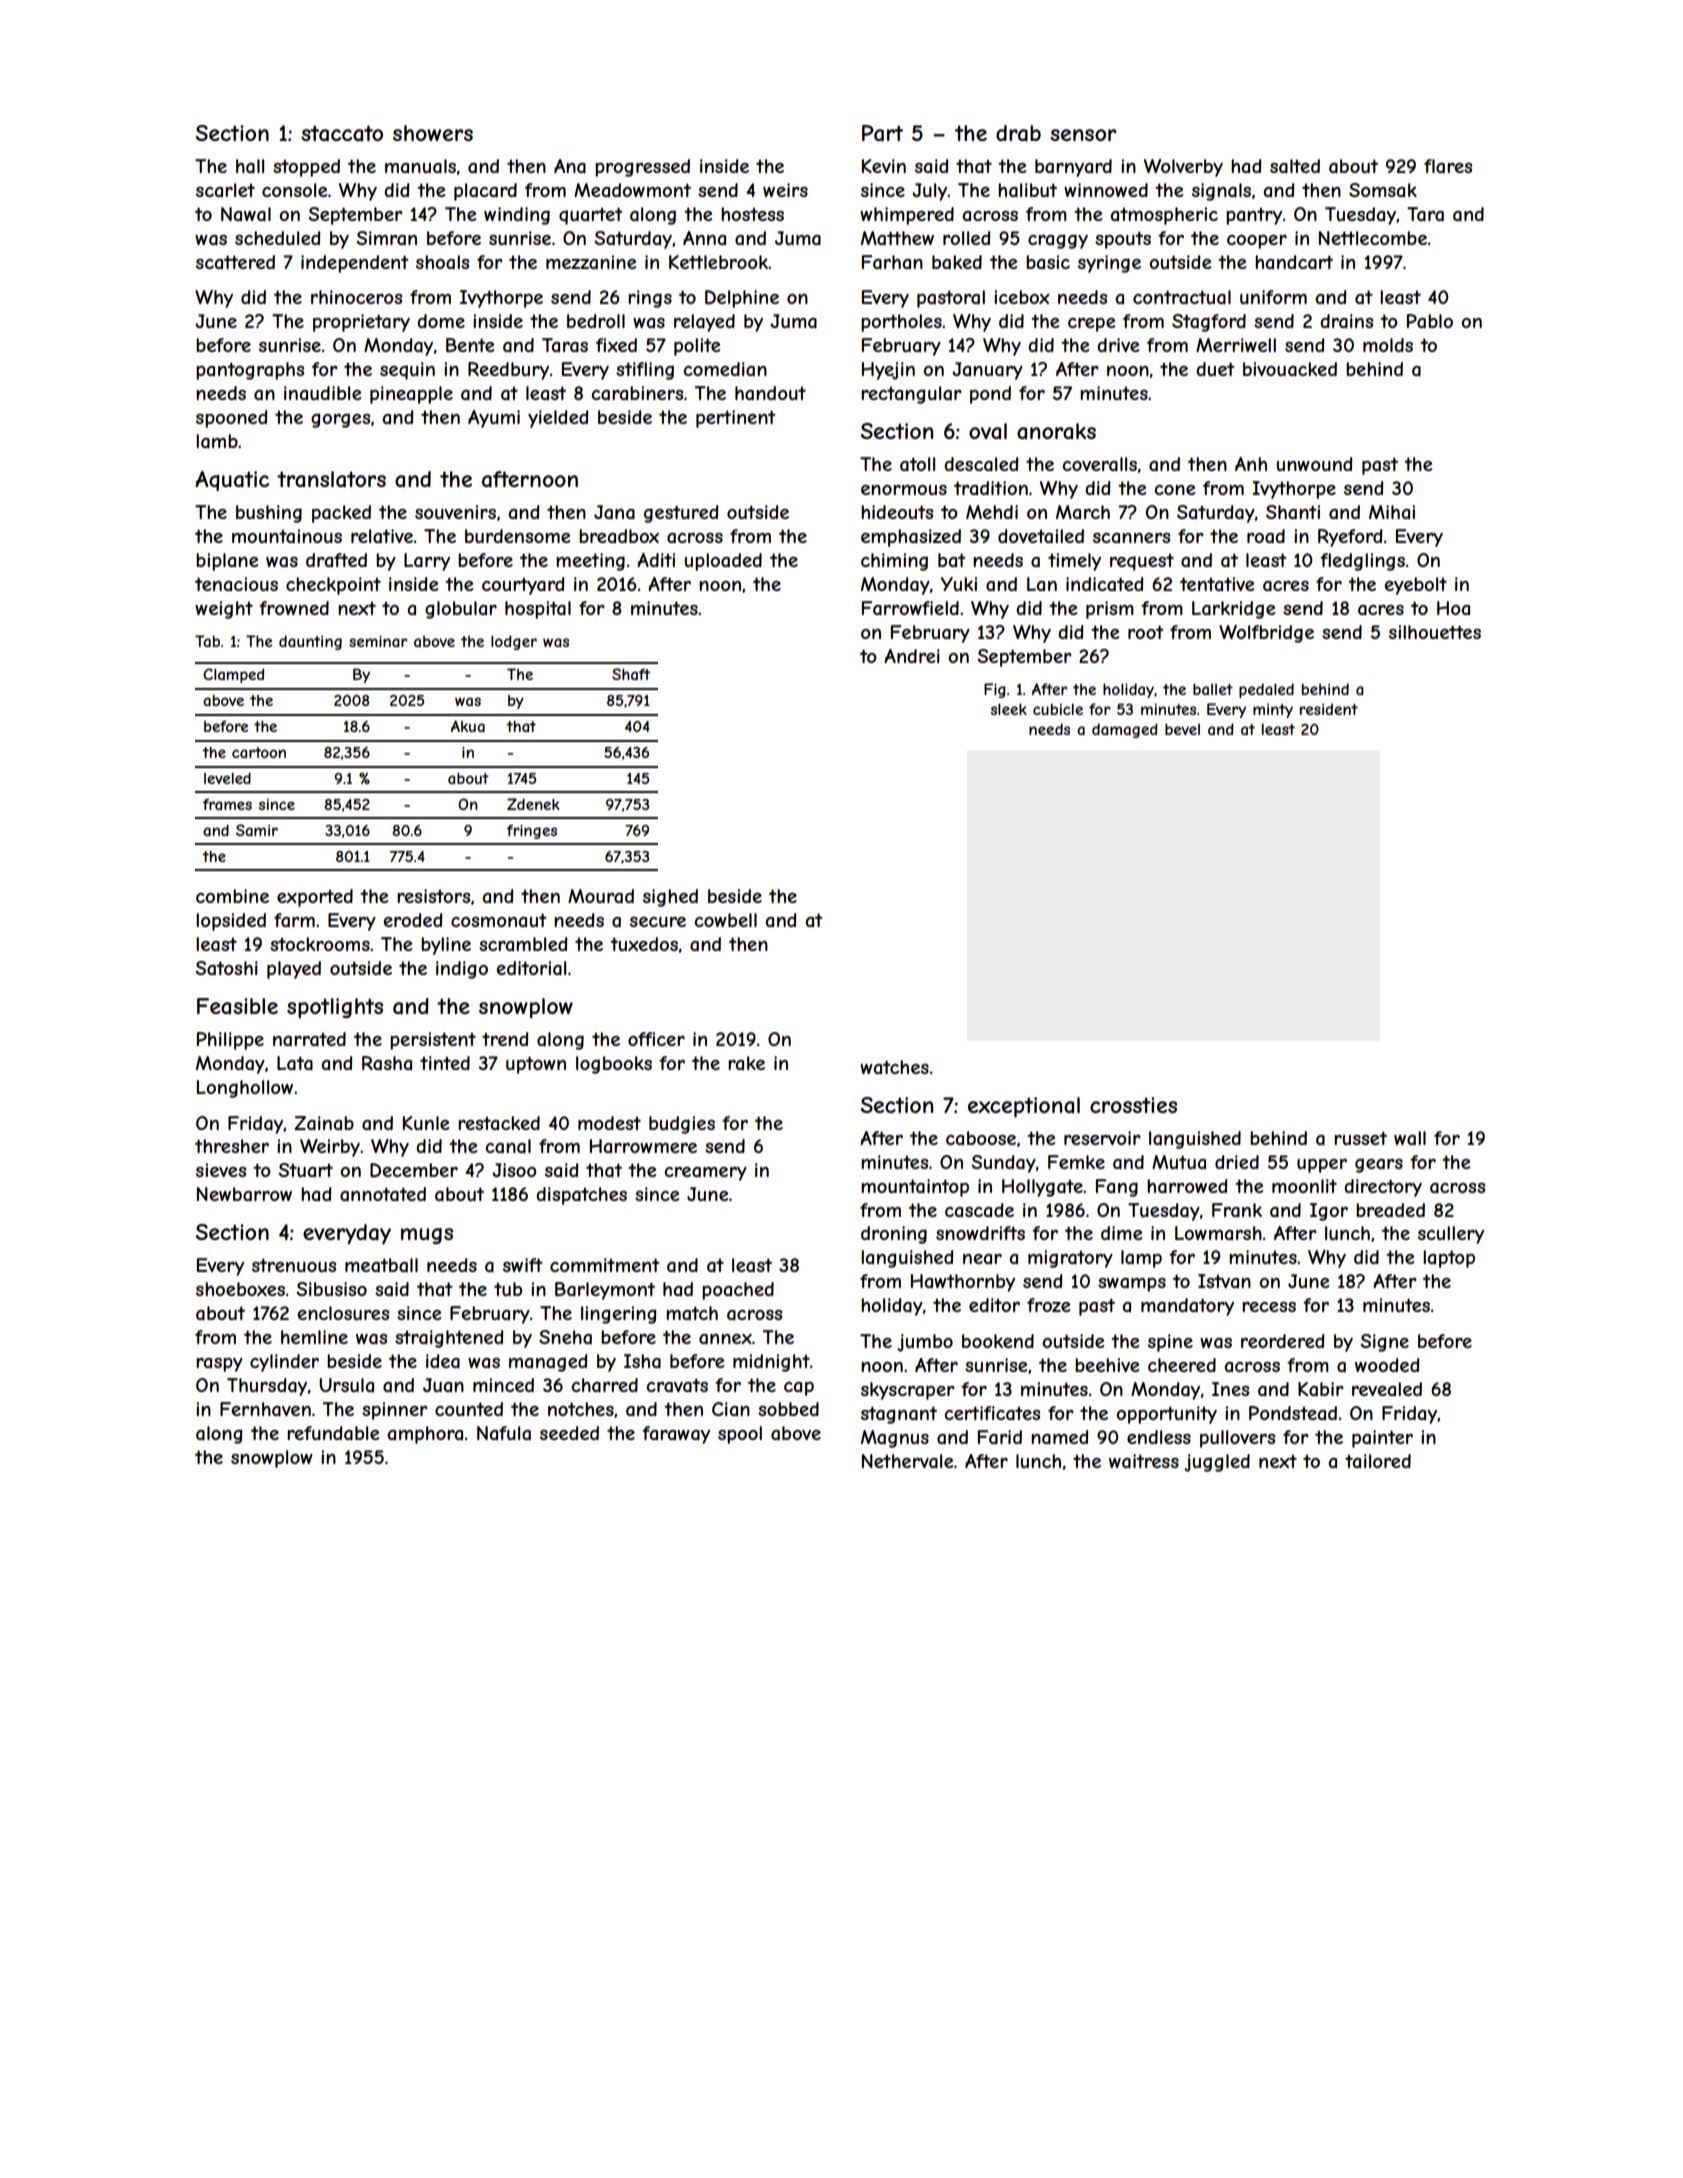  What do you see at coordinates (425, 1435) in the document?
I see `amphora` at bounding box center [425, 1435].
